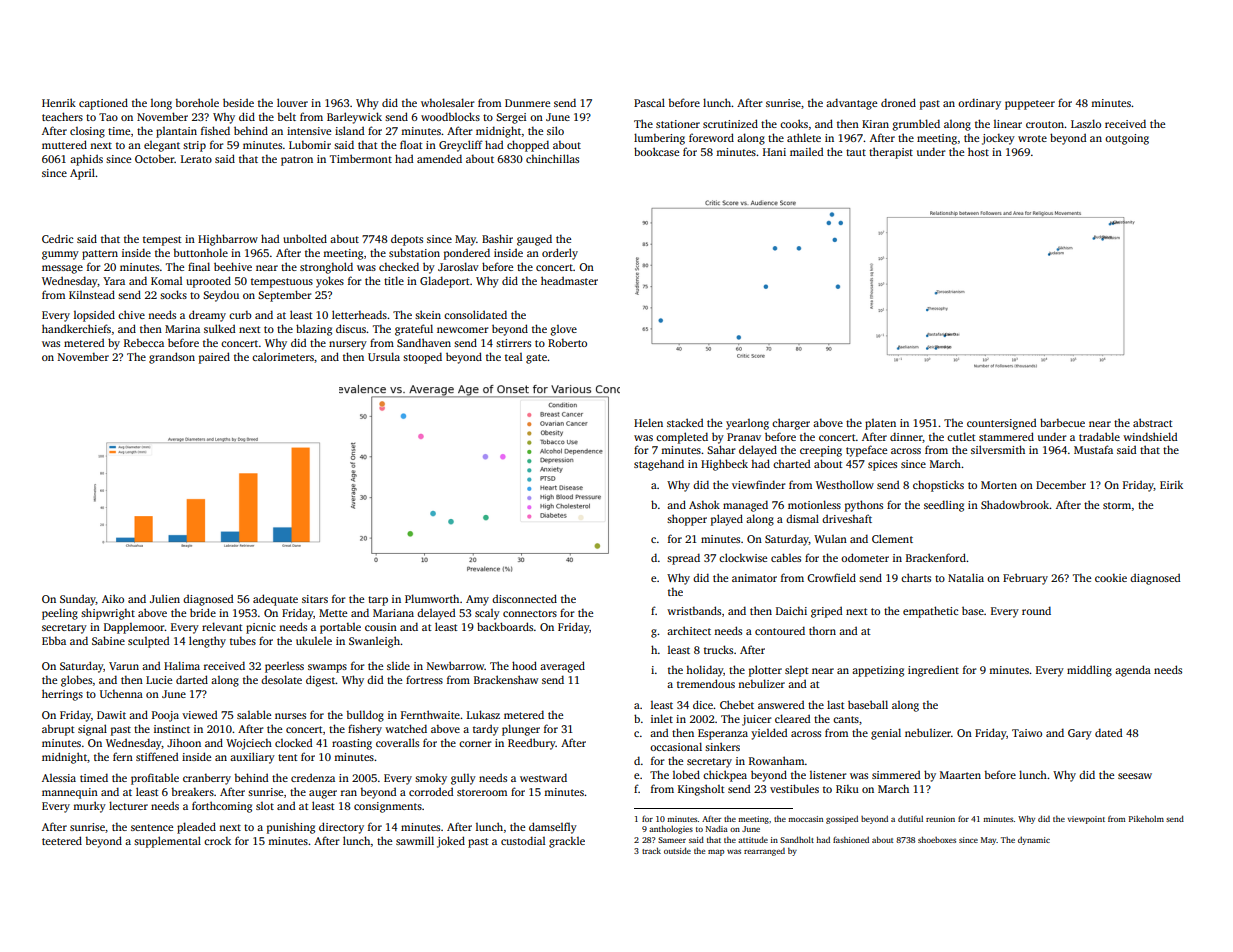 The image size is (1233, 952). I want to click on round, so click(1036, 610).
